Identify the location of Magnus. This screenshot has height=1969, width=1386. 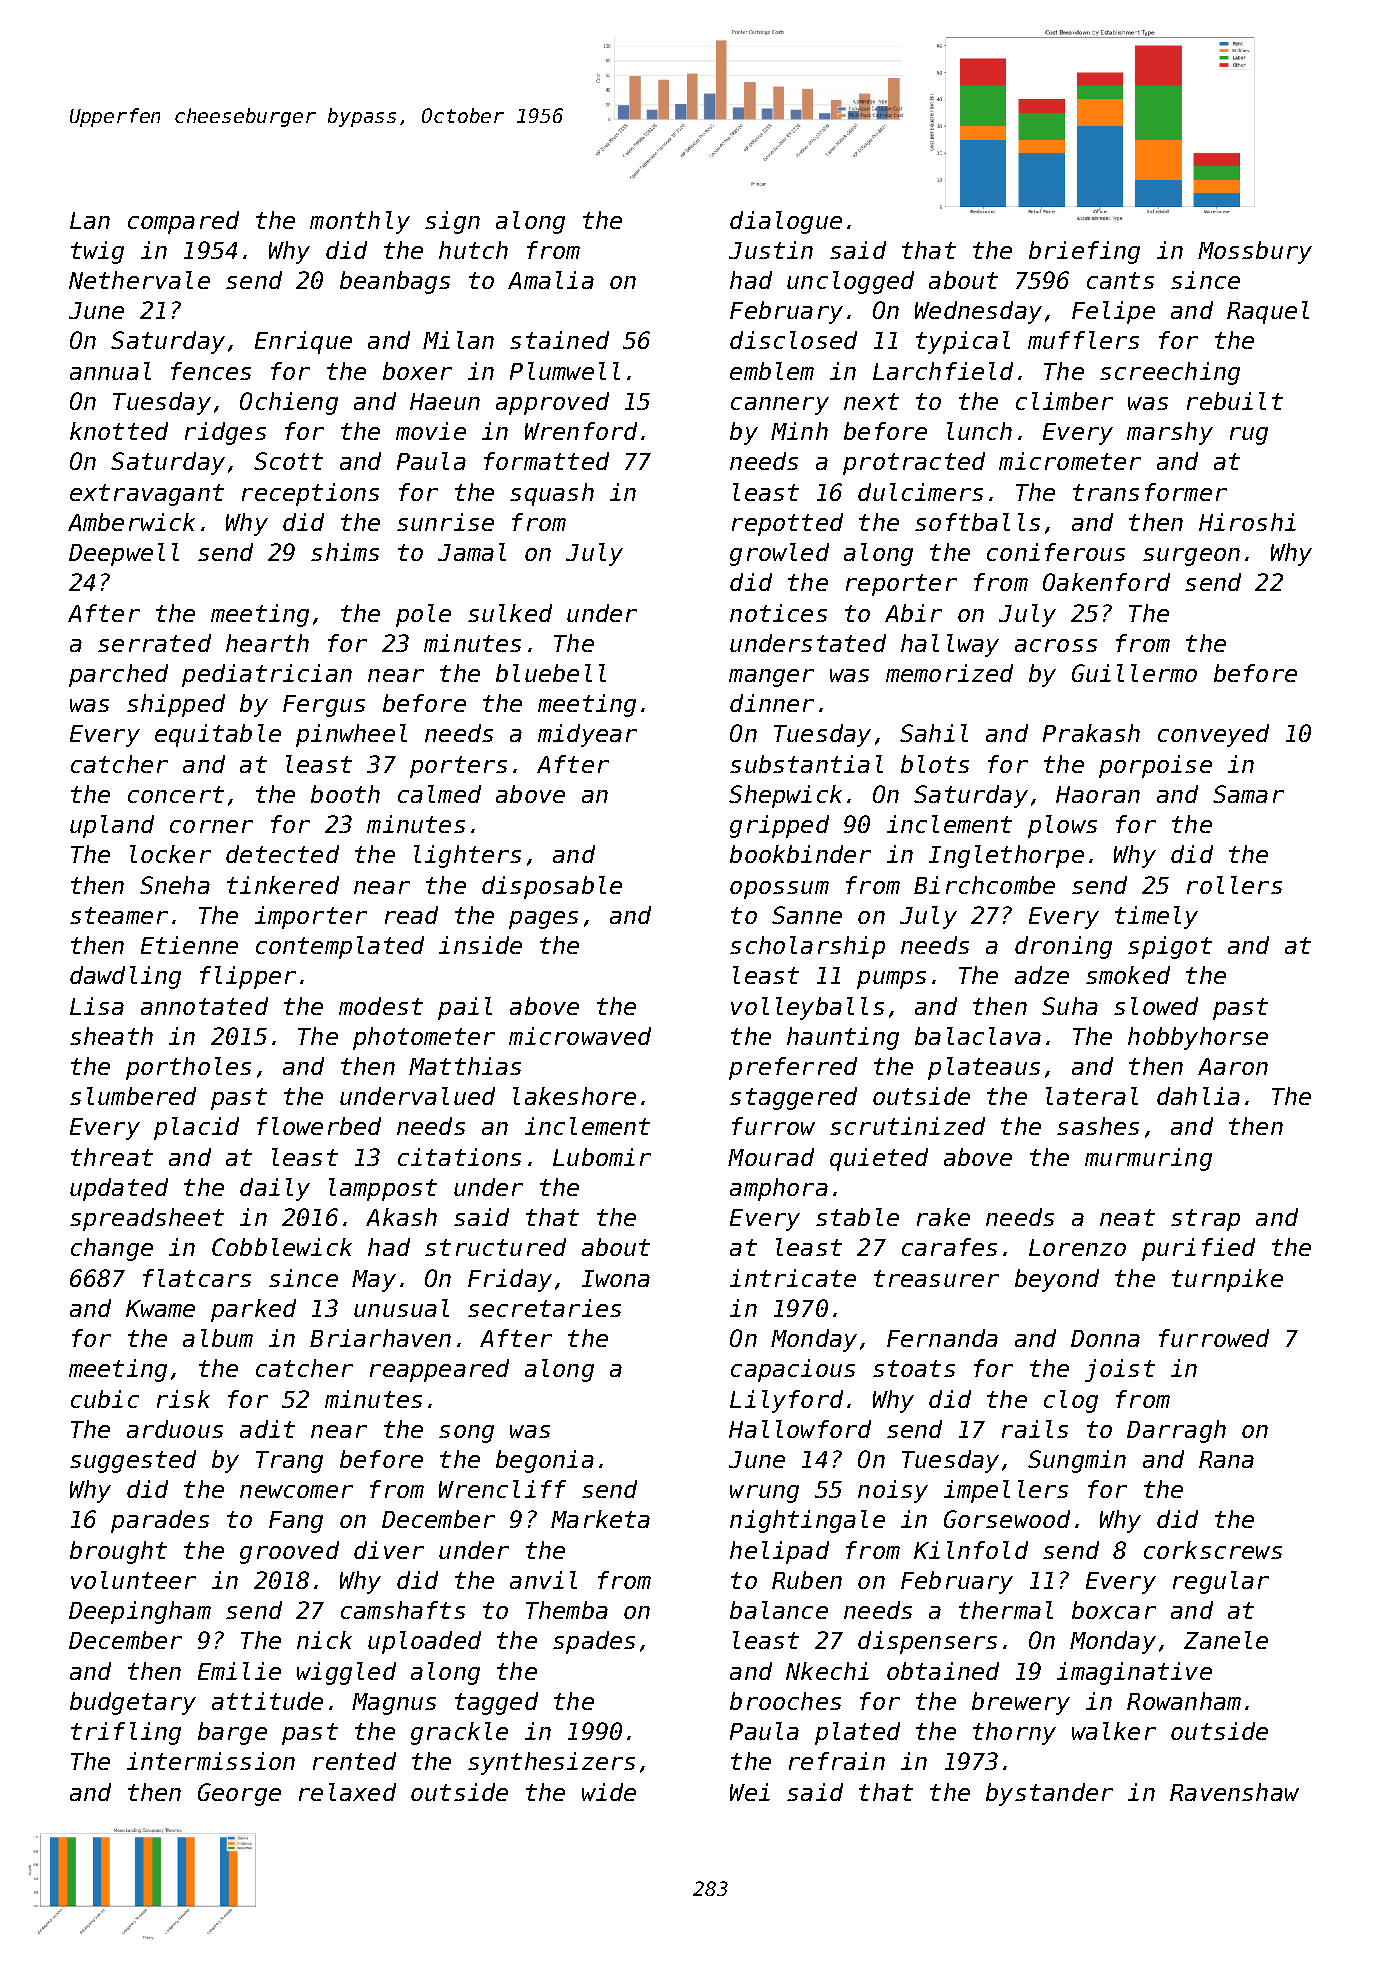
(394, 1704).
